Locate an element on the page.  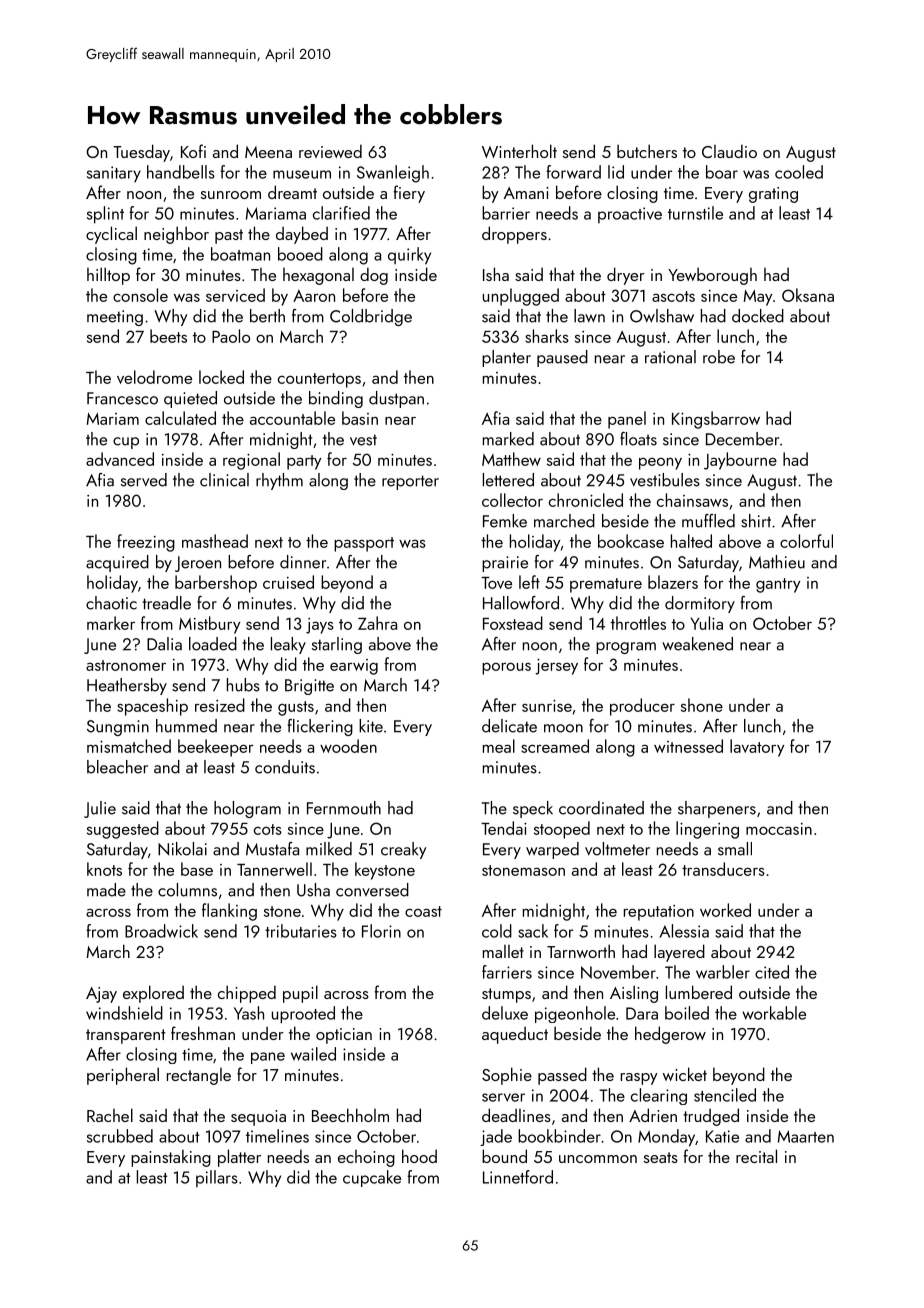
hologram is located at coordinates (247, 809).
